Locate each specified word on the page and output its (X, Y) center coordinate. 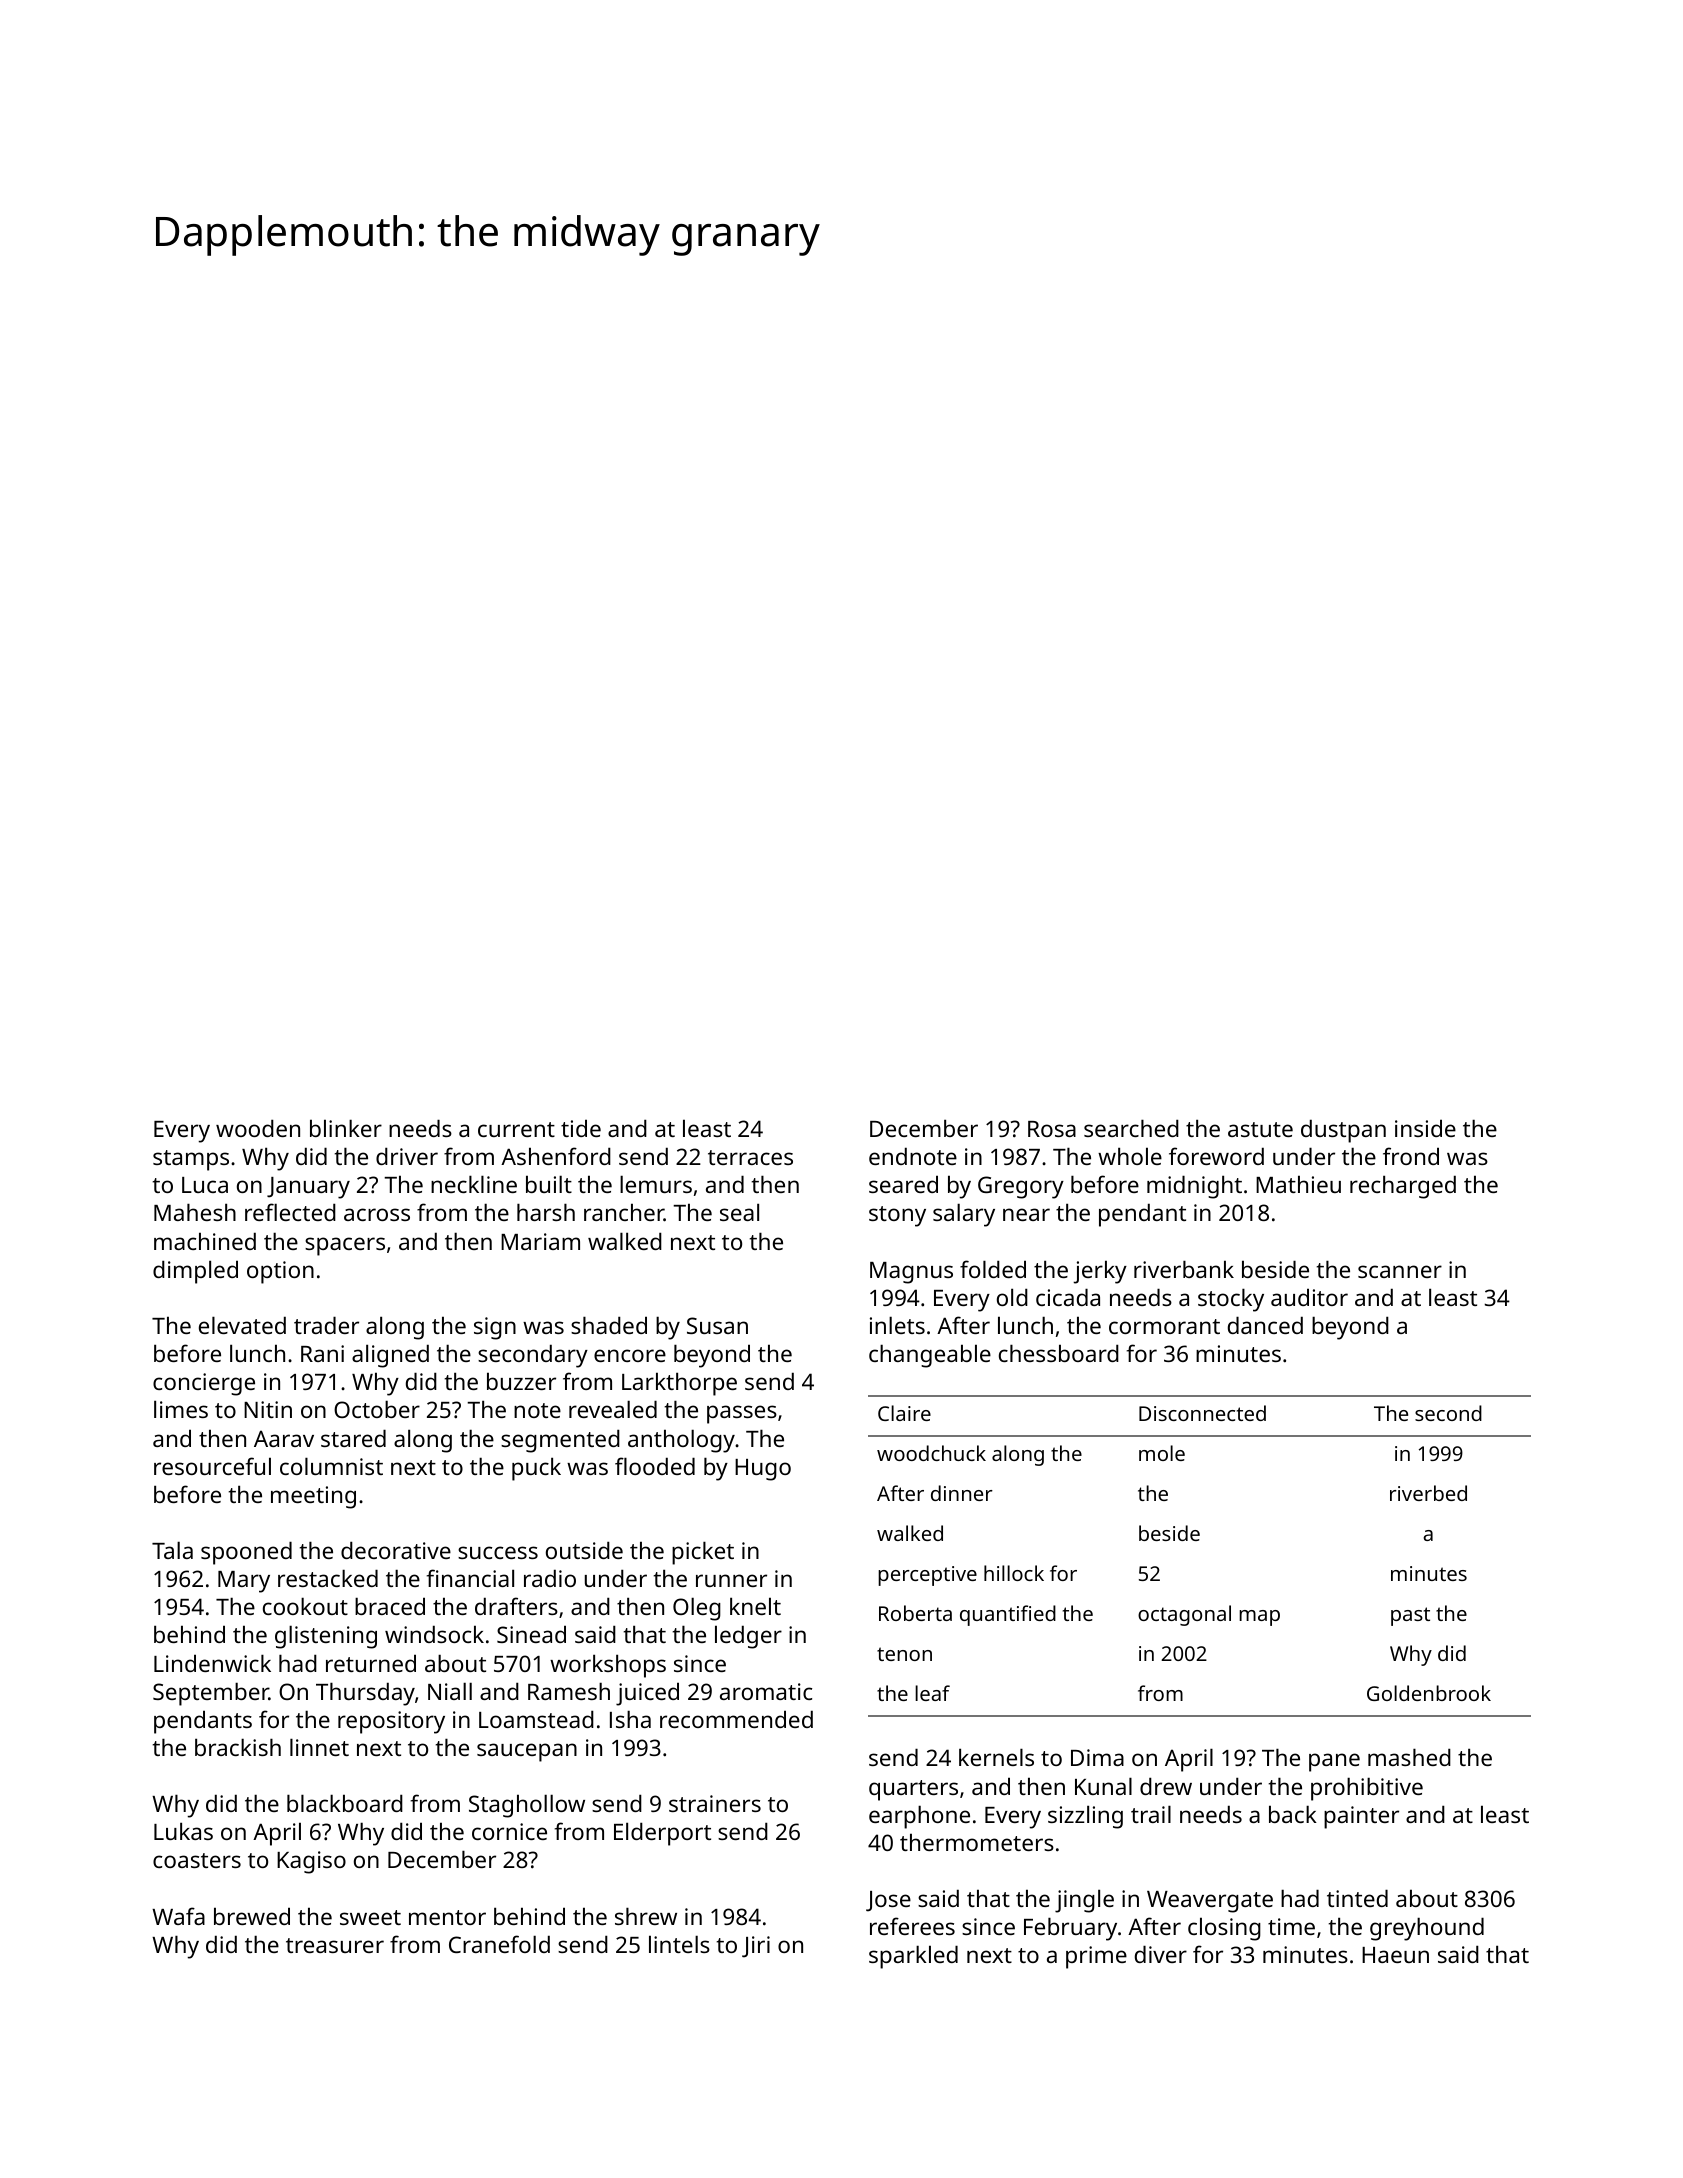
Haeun (1395, 1955)
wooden (258, 1128)
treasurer (335, 1945)
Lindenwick (212, 1663)
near (1026, 1214)
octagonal (1184, 1615)
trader (326, 1325)
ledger (748, 1637)
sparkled (913, 1957)
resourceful (212, 1466)
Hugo (763, 1470)
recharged (1403, 1187)
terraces (750, 1157)
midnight (1194, 1187)
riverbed (1428, 1493)
